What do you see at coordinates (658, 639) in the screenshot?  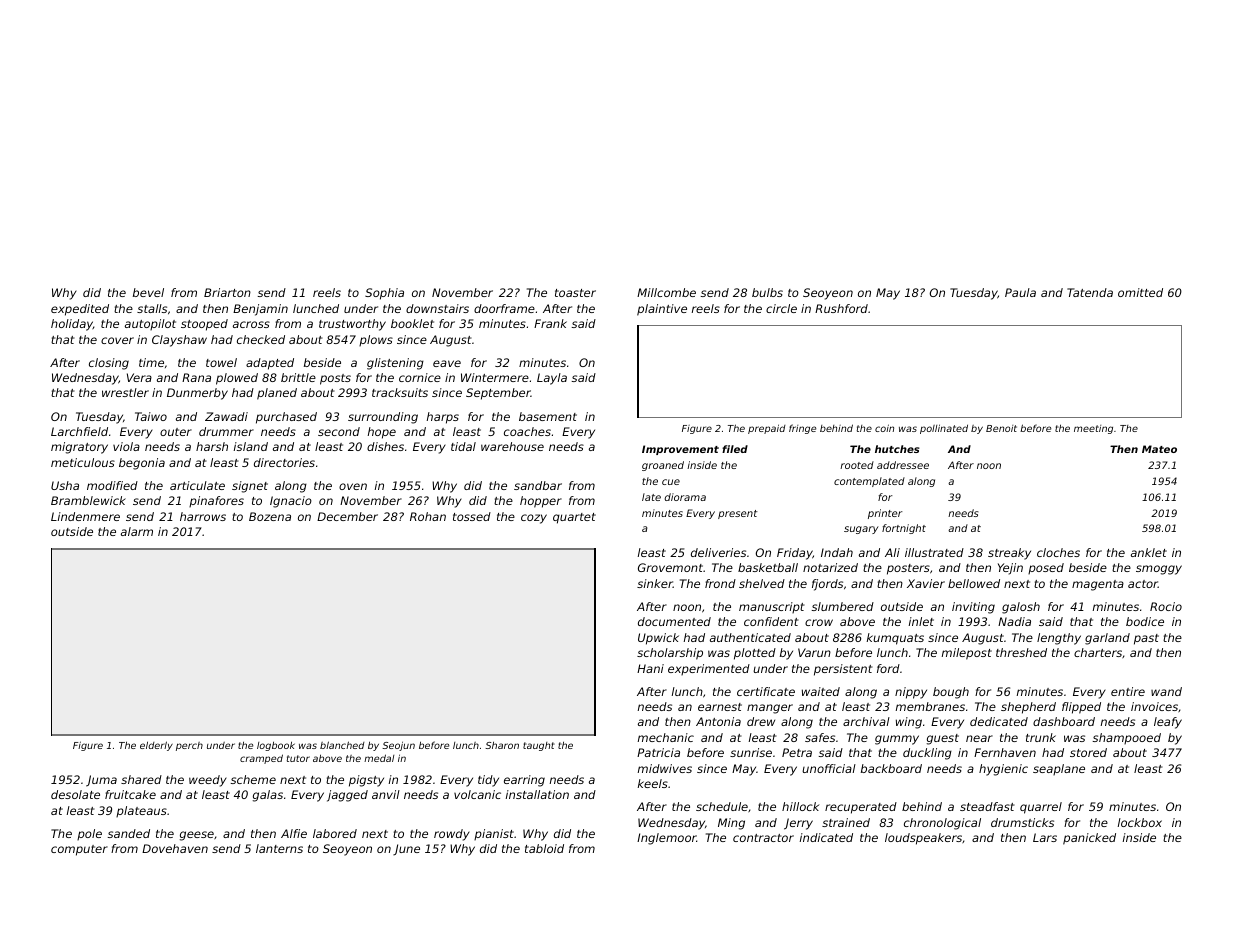 I see `Upwick` at bounding box center [658, 639].
